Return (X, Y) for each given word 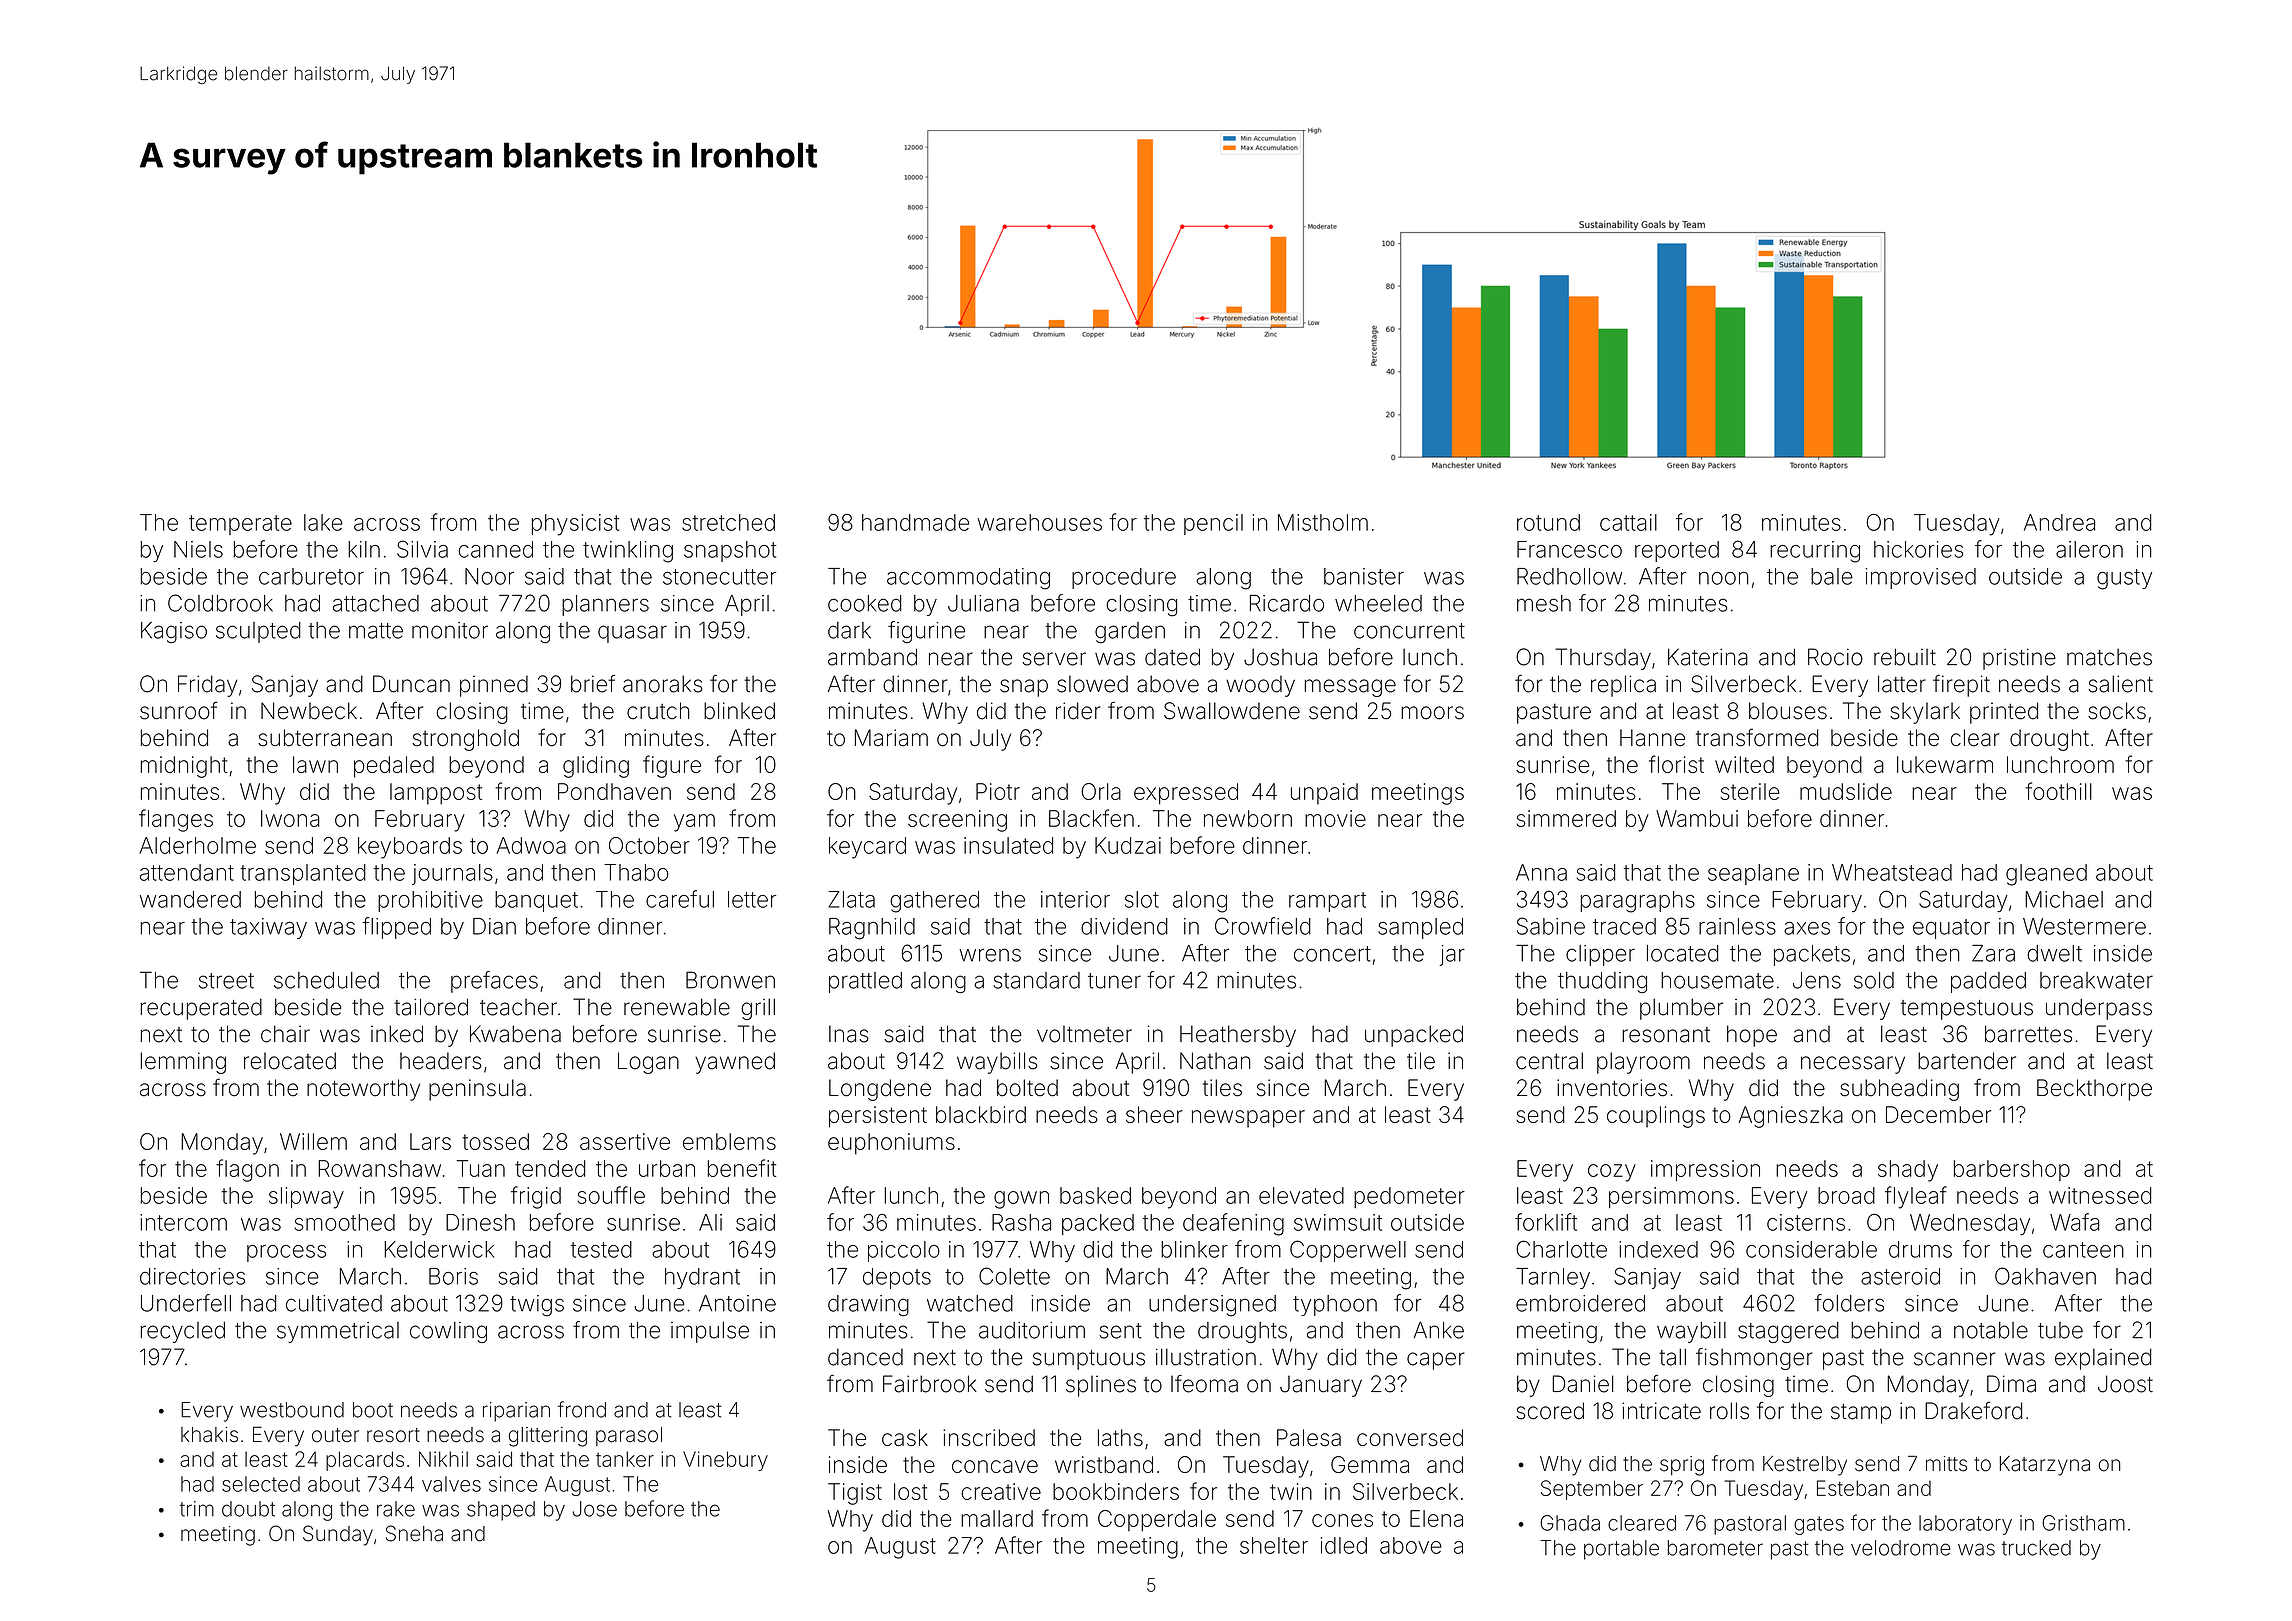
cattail (1628, 522)
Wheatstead (1892, 872)
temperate (240, 525)
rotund (1548, 522)
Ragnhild (872, 929)
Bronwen (730, 980)
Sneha (414, 1533)
